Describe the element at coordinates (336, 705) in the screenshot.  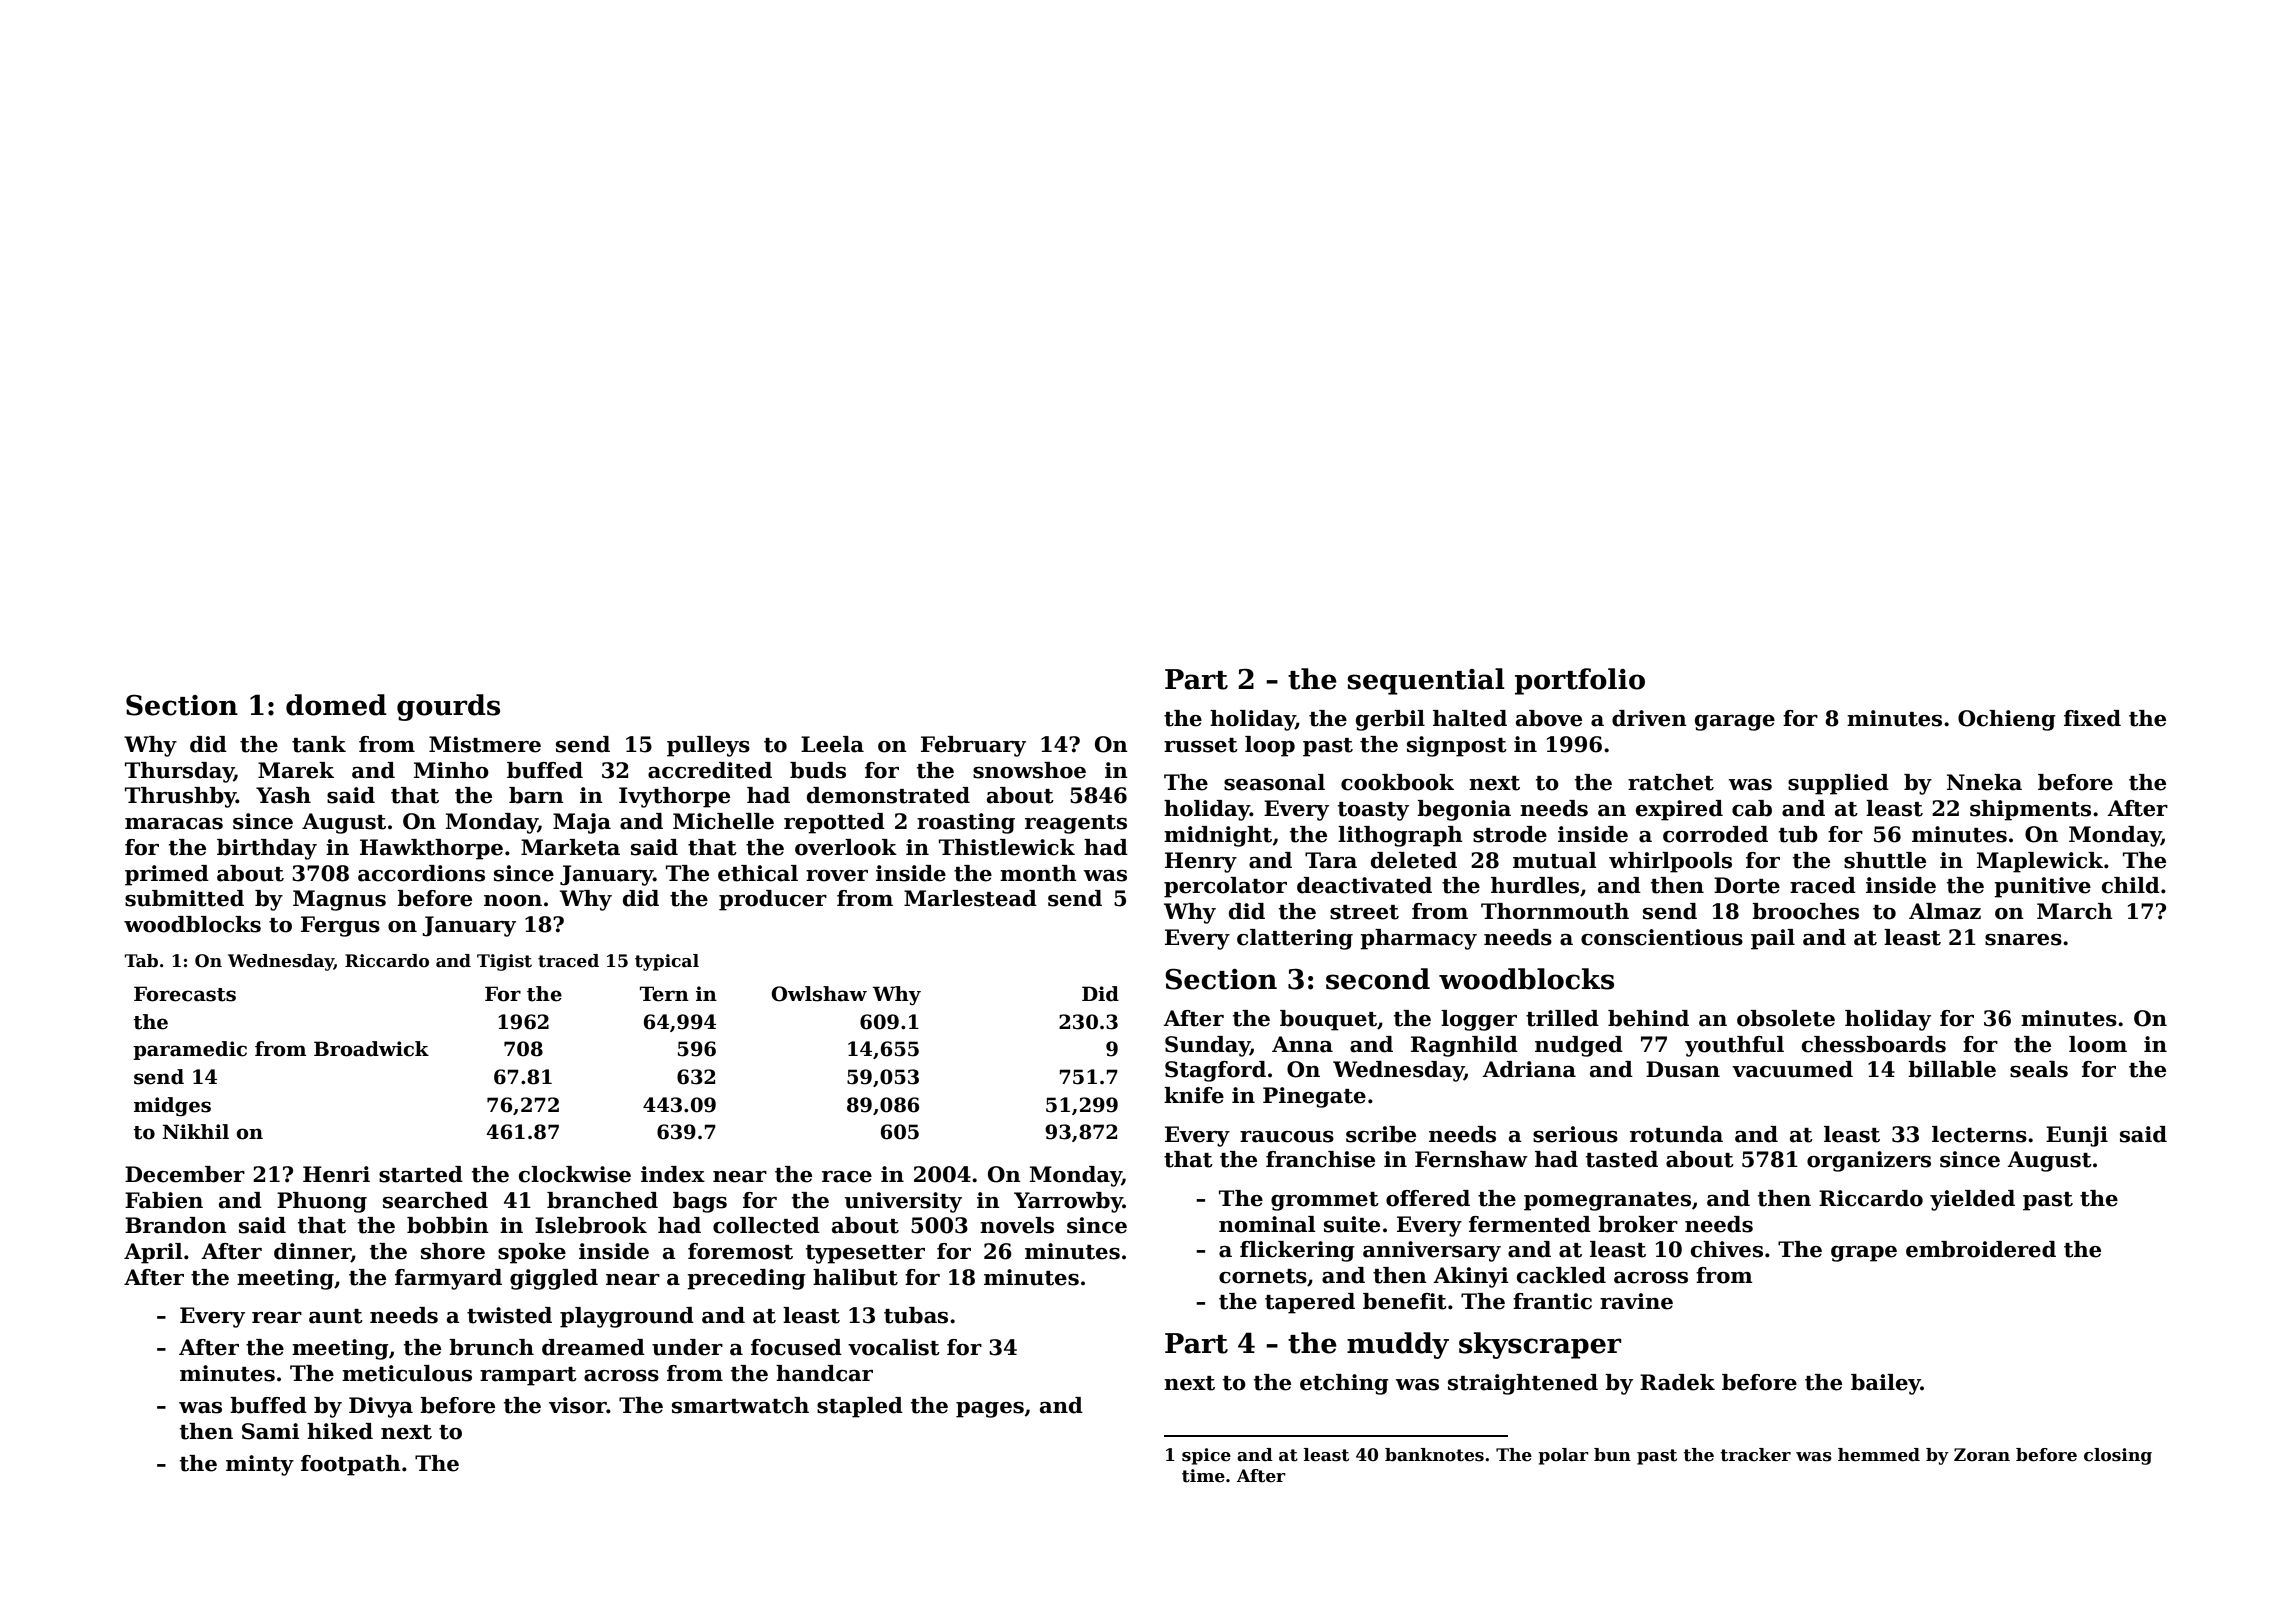
I see `domed` at that location.
